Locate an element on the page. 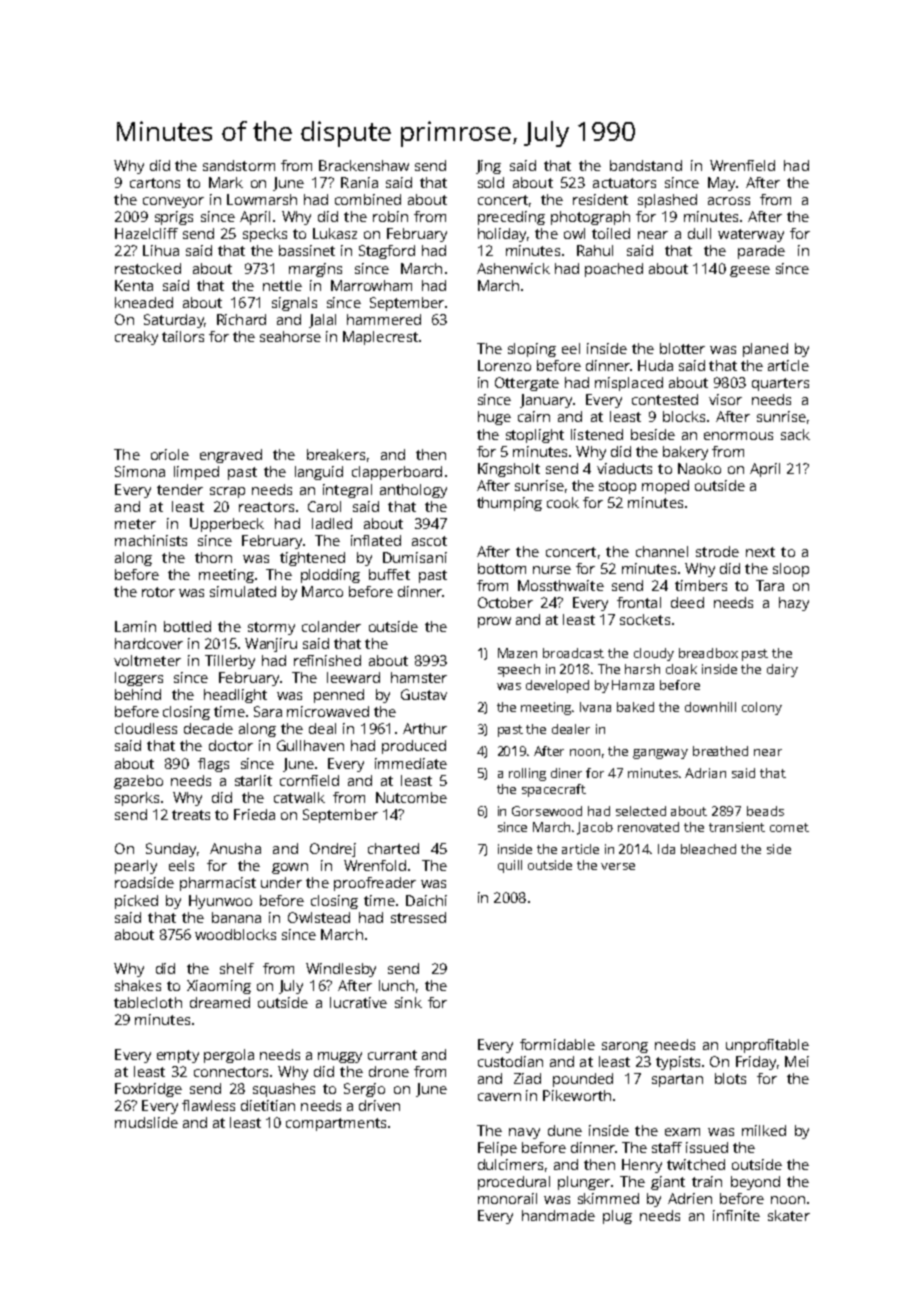 This document has height=1308, width=924. flawless is located at coordinates (208, 1105).
